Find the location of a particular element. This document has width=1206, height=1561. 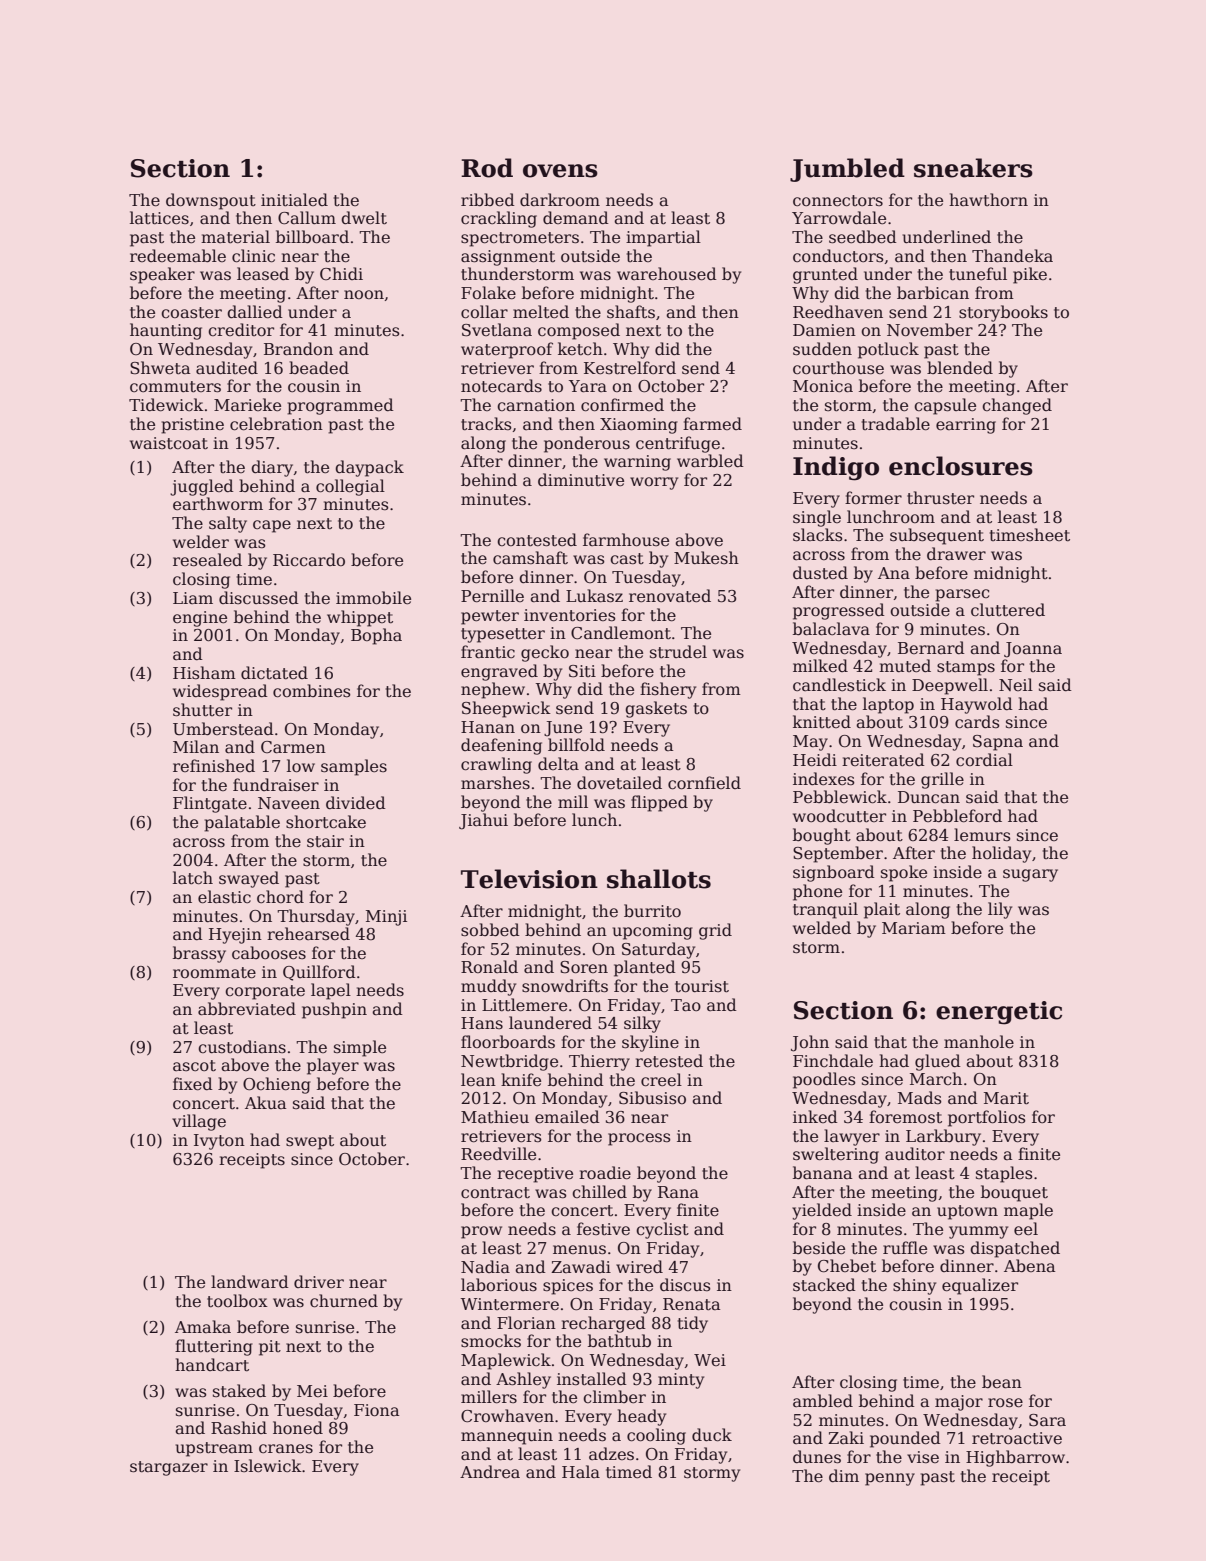

rose is located at coordinates (1005, 1403).
